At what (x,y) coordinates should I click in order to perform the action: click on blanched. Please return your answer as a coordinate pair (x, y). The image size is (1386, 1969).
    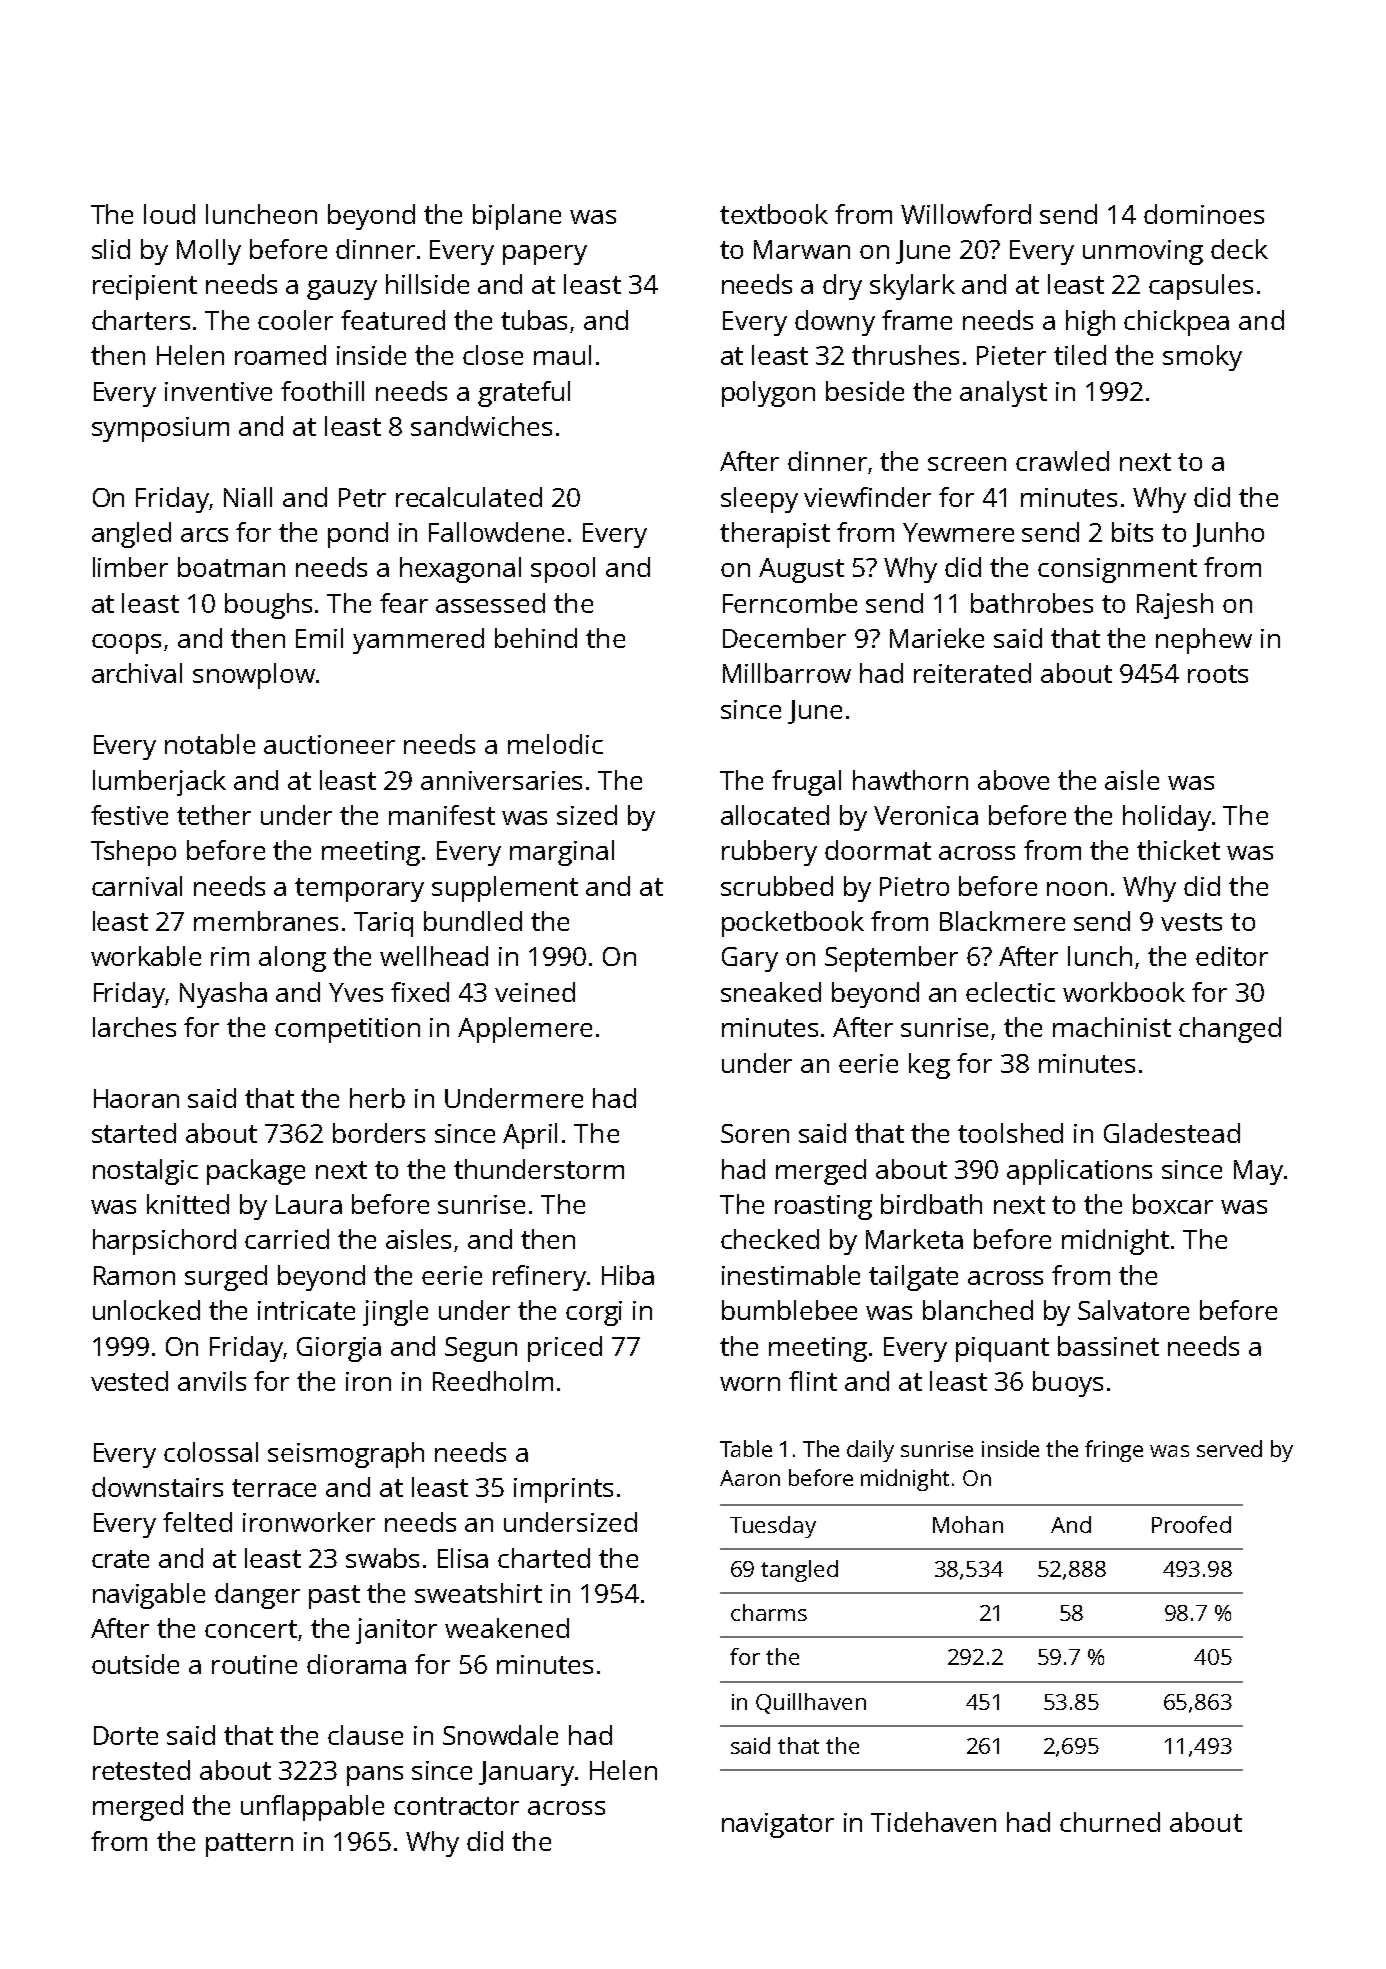
    Looking at the image, I should click on (978, 1310).
